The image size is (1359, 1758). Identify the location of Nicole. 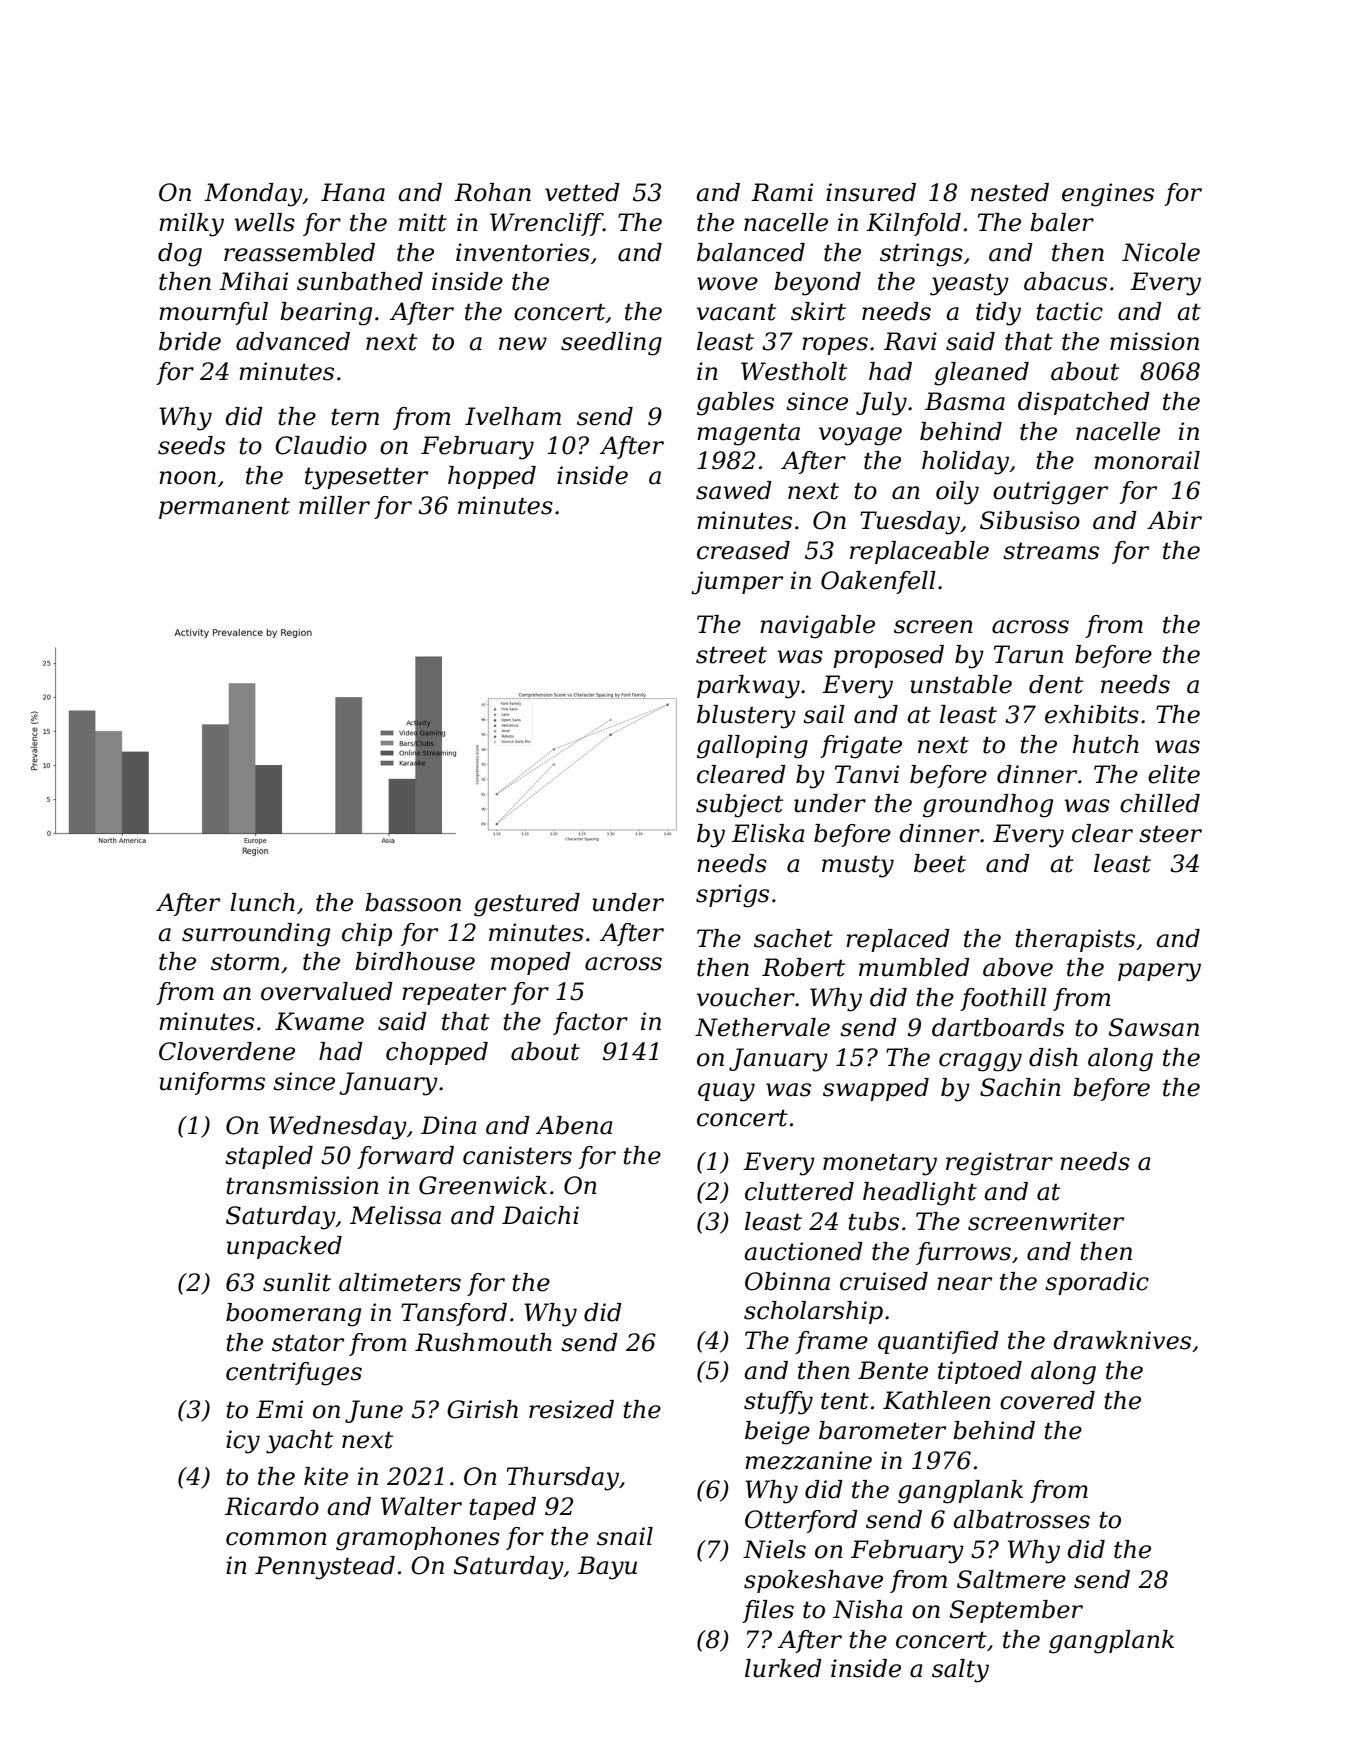
(1161, 252).
